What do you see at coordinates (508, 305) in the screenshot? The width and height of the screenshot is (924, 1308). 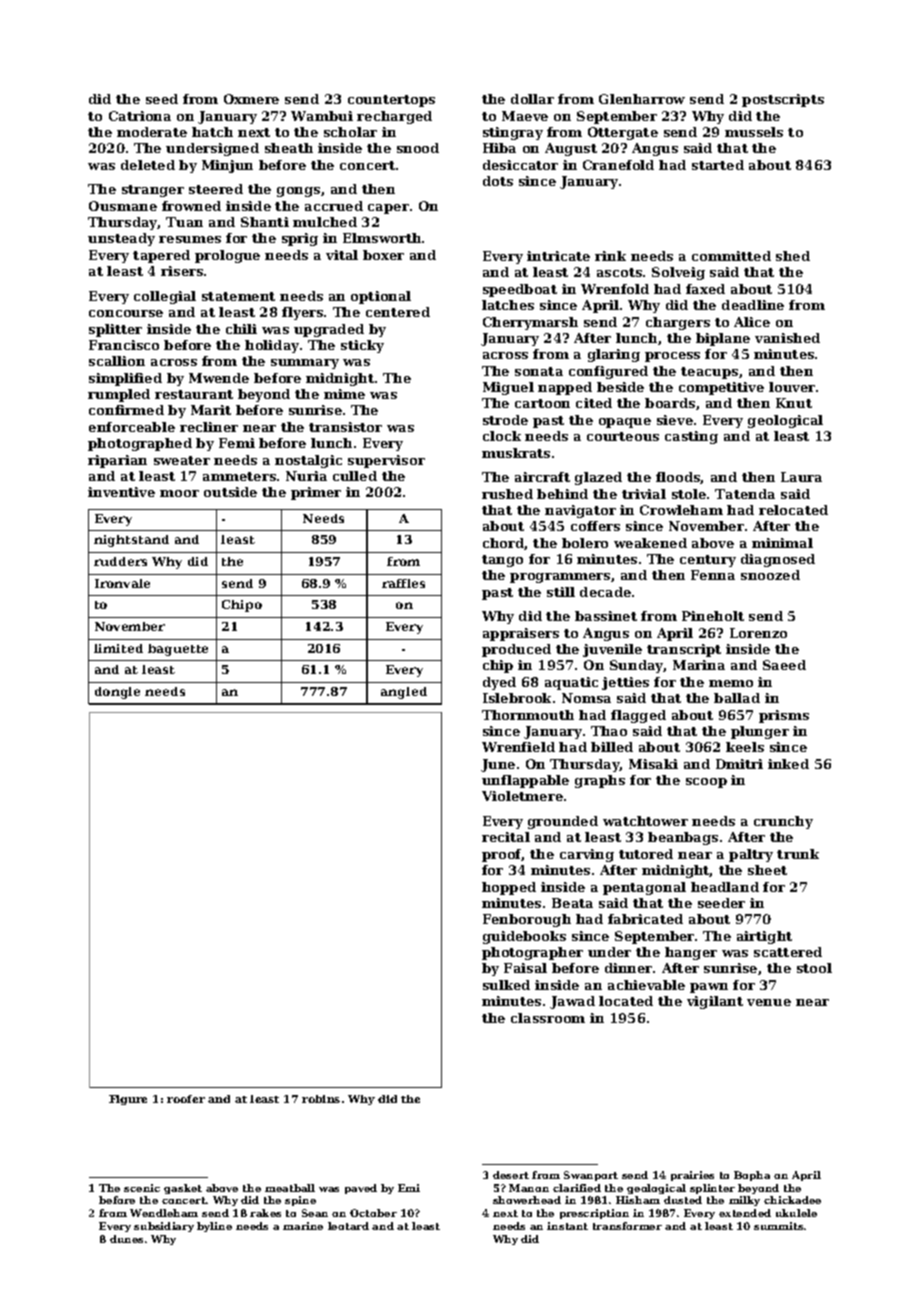 I see `latches` at bounding box center [508, 305].
